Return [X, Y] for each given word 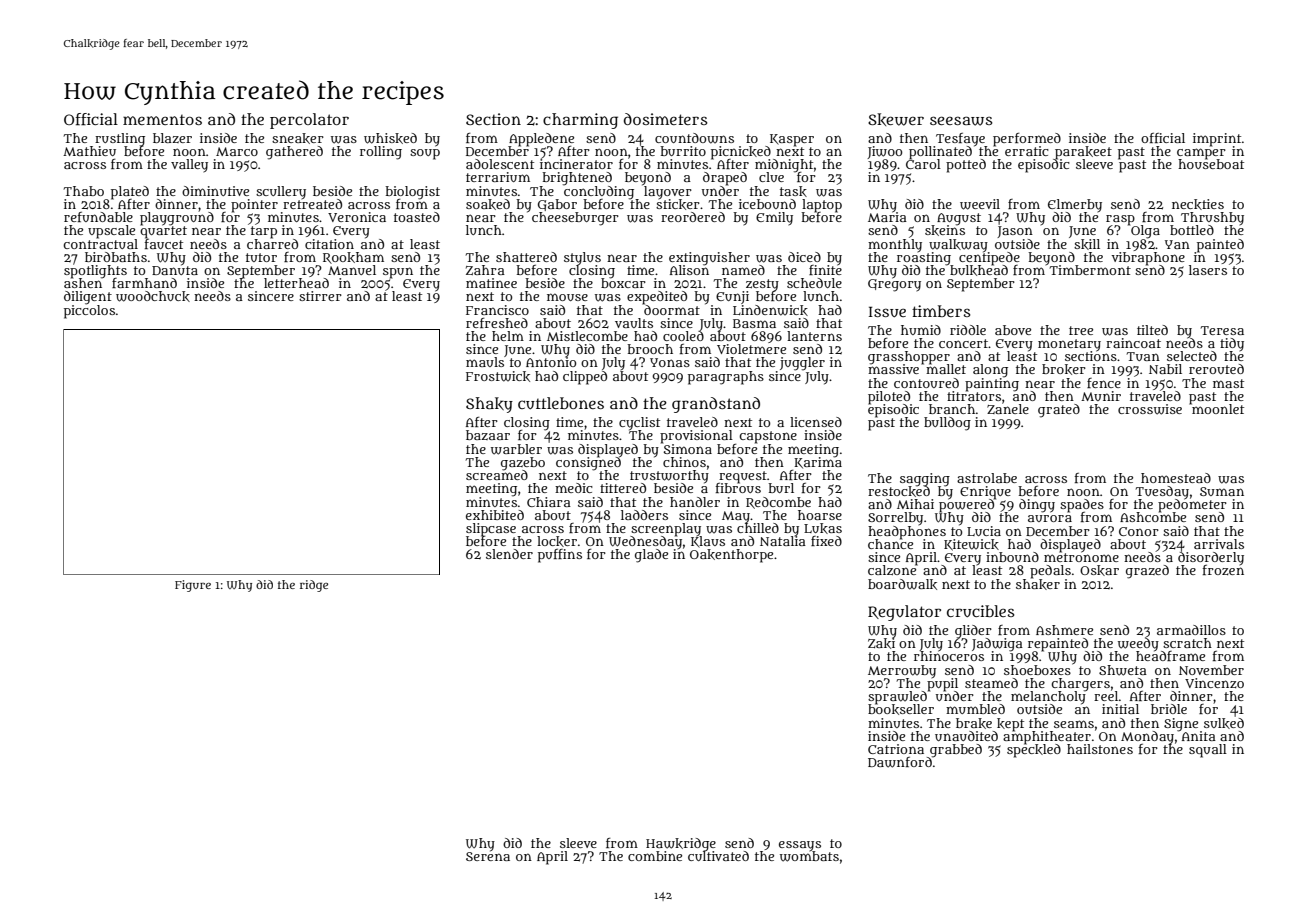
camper [1201, 153]
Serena [488, 856]
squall [1208, 751]
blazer [172, 138]
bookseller [901, 709]
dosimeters [665, 119]
